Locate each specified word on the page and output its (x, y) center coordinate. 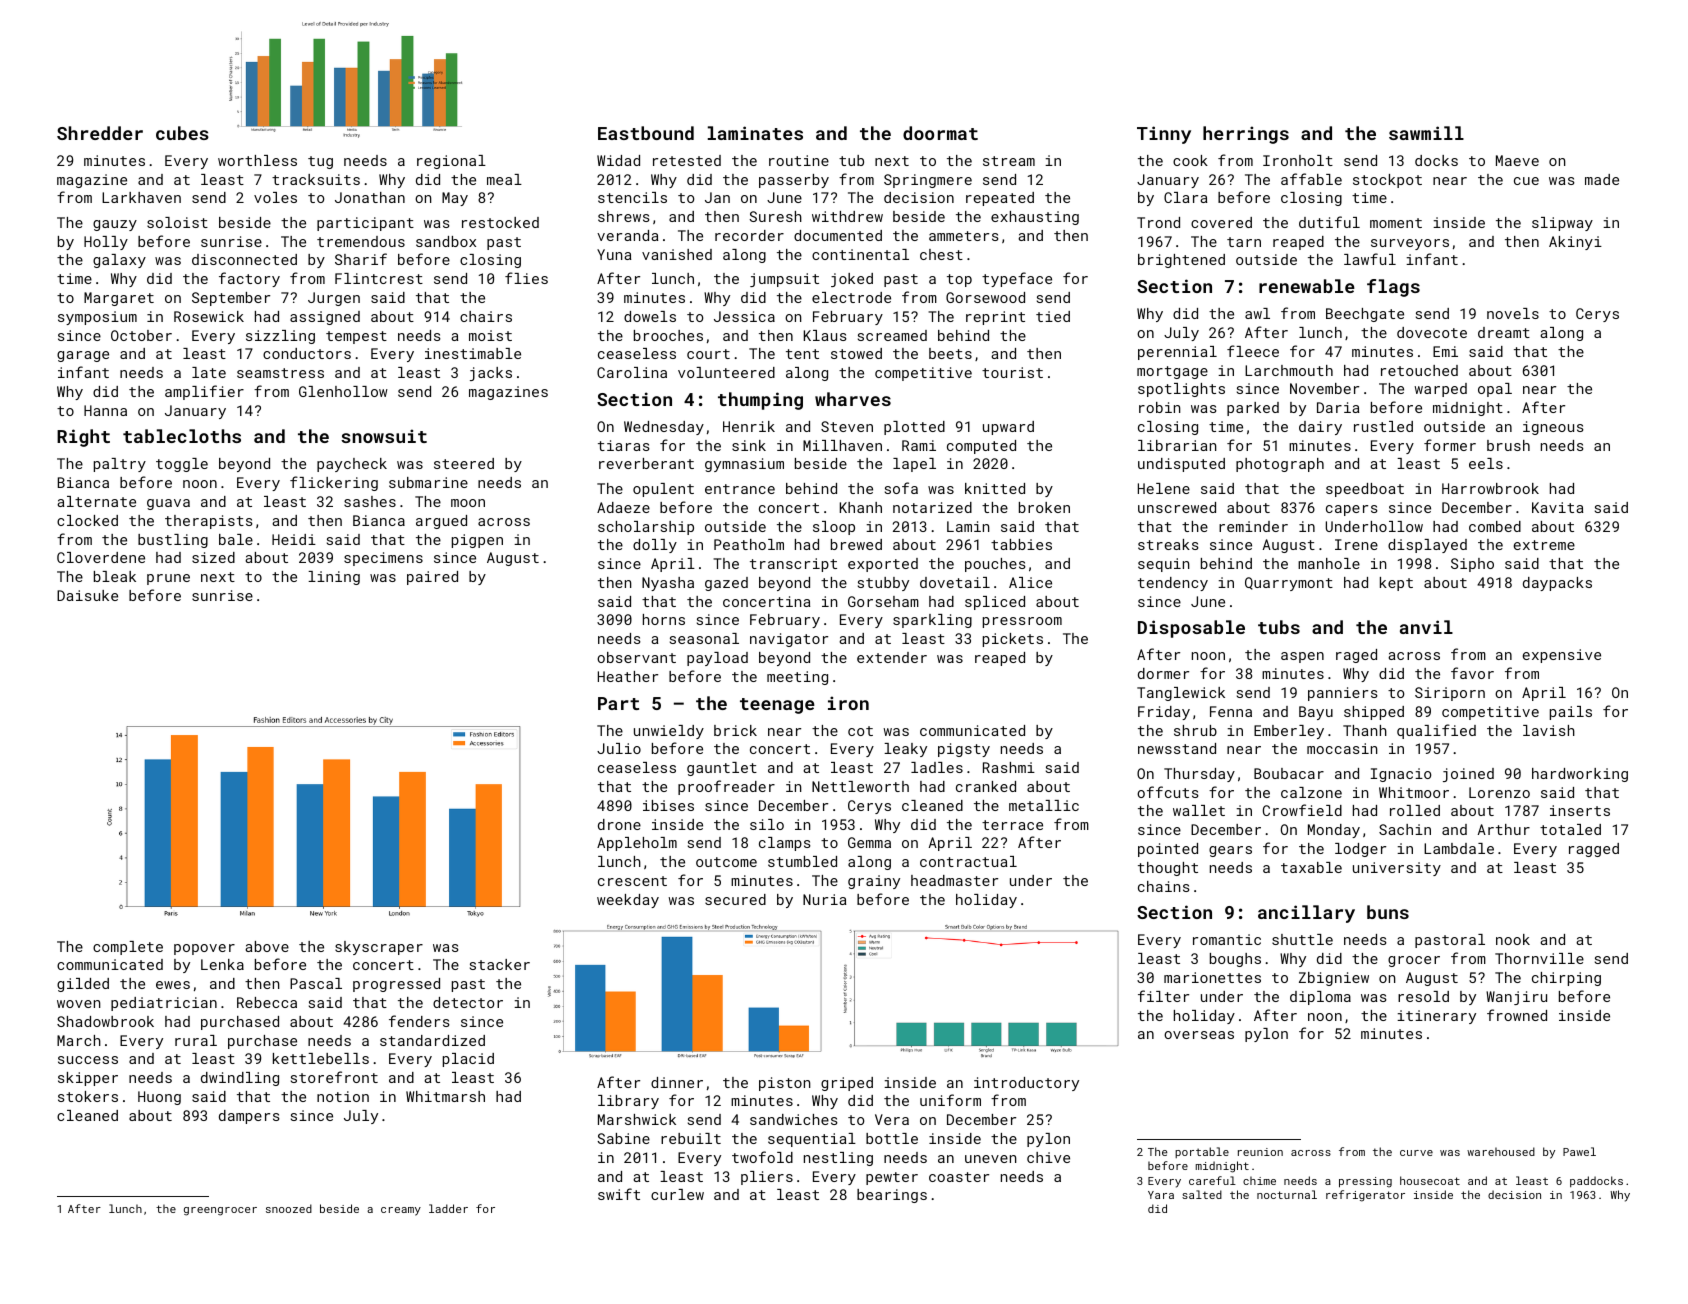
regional (451, 162)
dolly (655, 546)
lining (334, 578)
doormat (940, 133)
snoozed (289, 1208)
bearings (892, 1196)
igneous (1553, 428)
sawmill (1426, 133)
